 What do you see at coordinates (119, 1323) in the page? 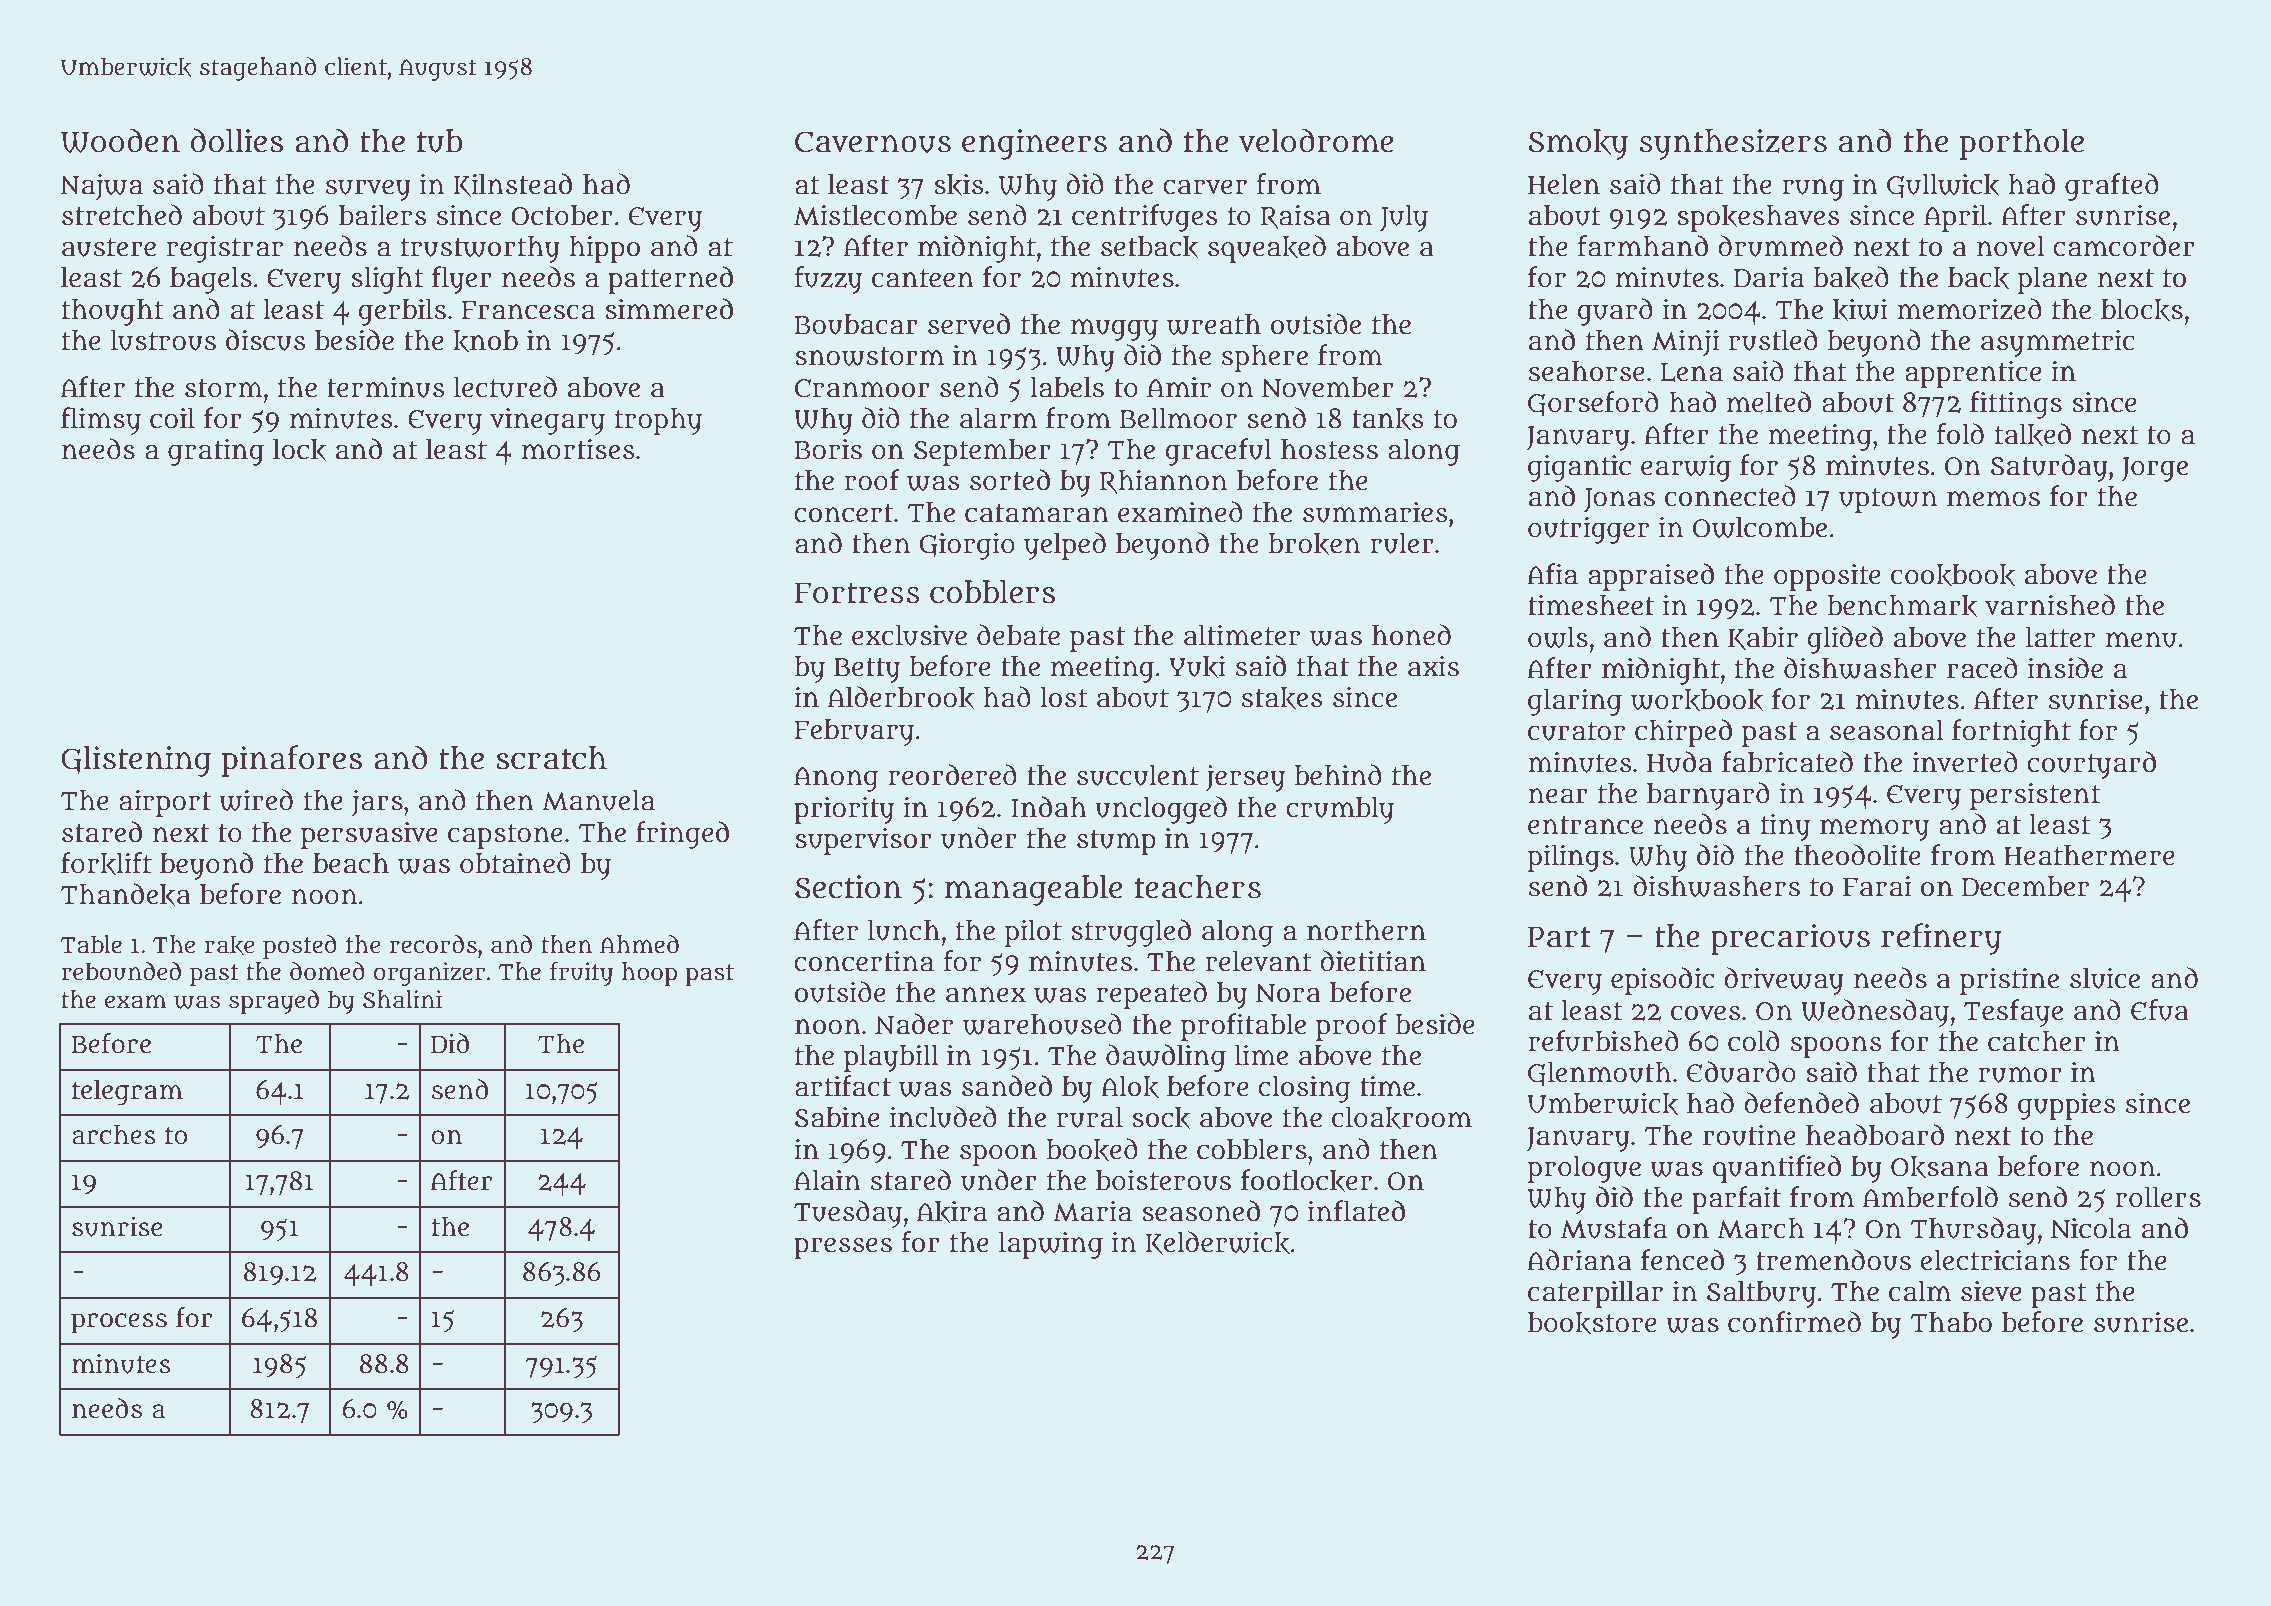
I see `process` at bounding box center [119, 1323].
